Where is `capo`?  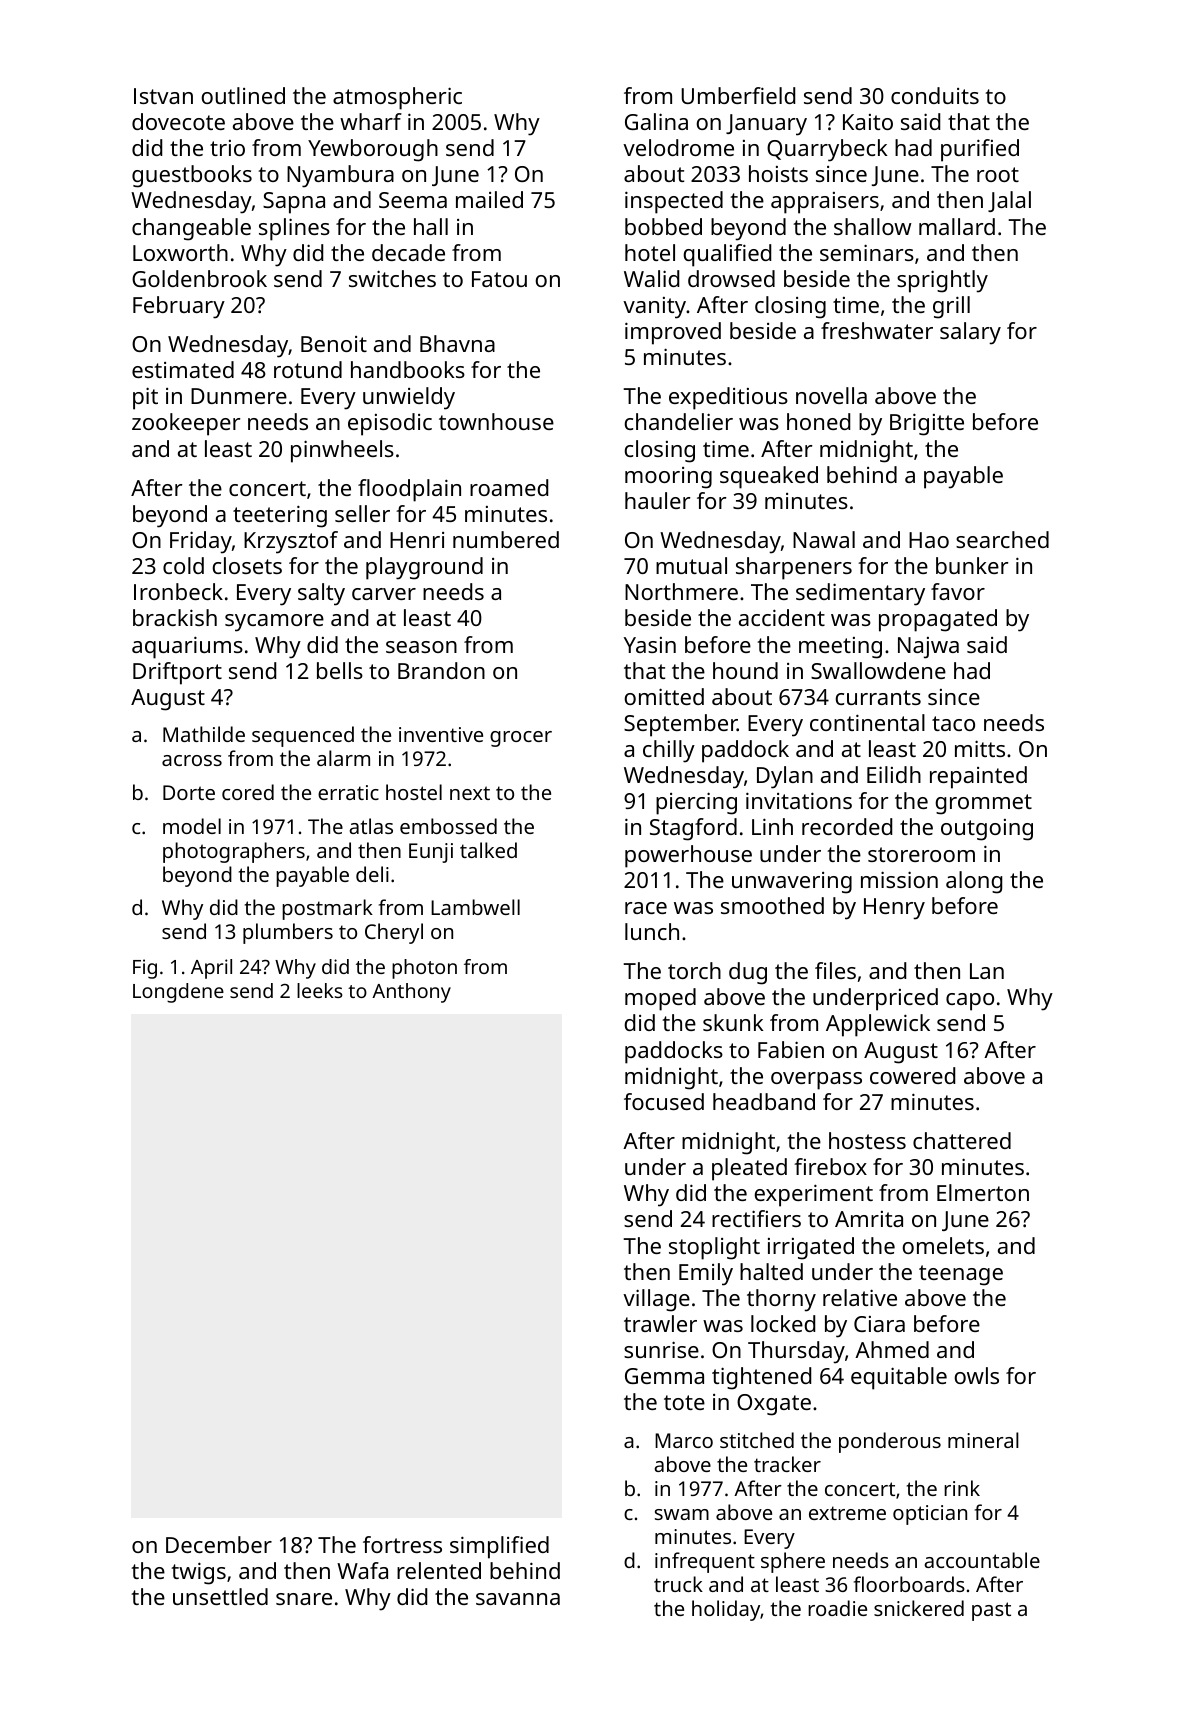
capo is located at coordinates (970, 1002).
